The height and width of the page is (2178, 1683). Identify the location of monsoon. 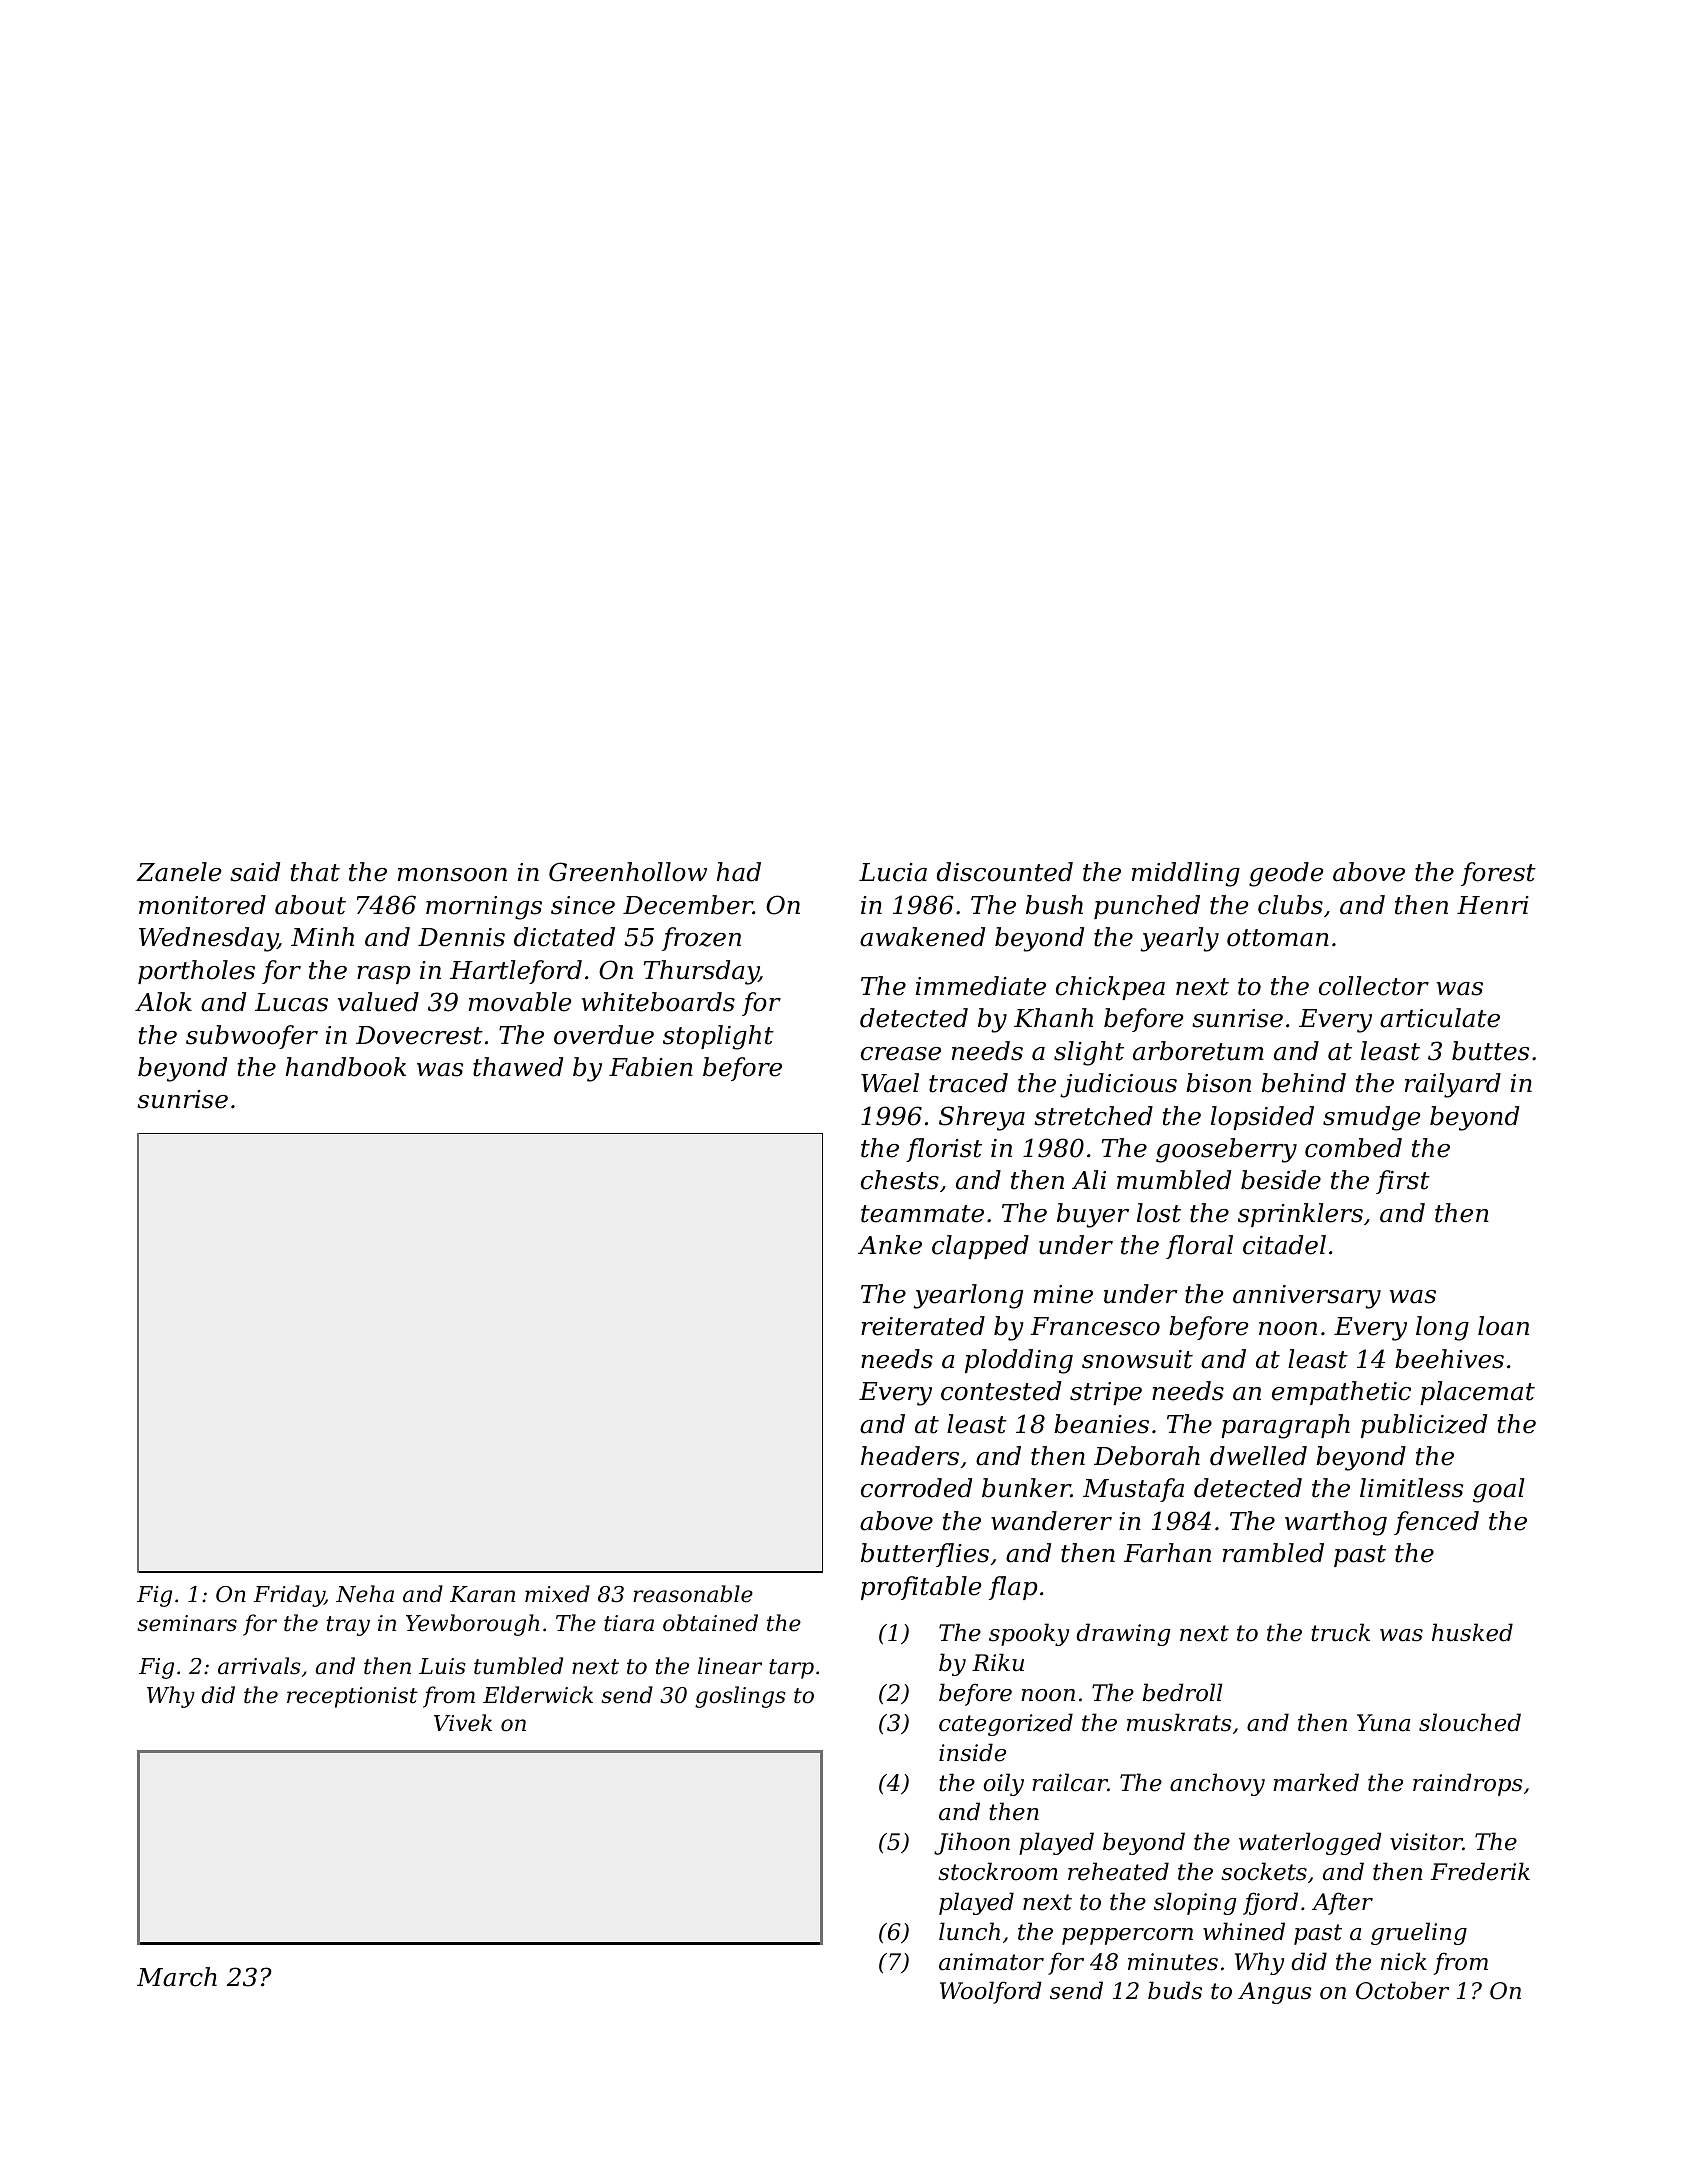
(452, 875).
